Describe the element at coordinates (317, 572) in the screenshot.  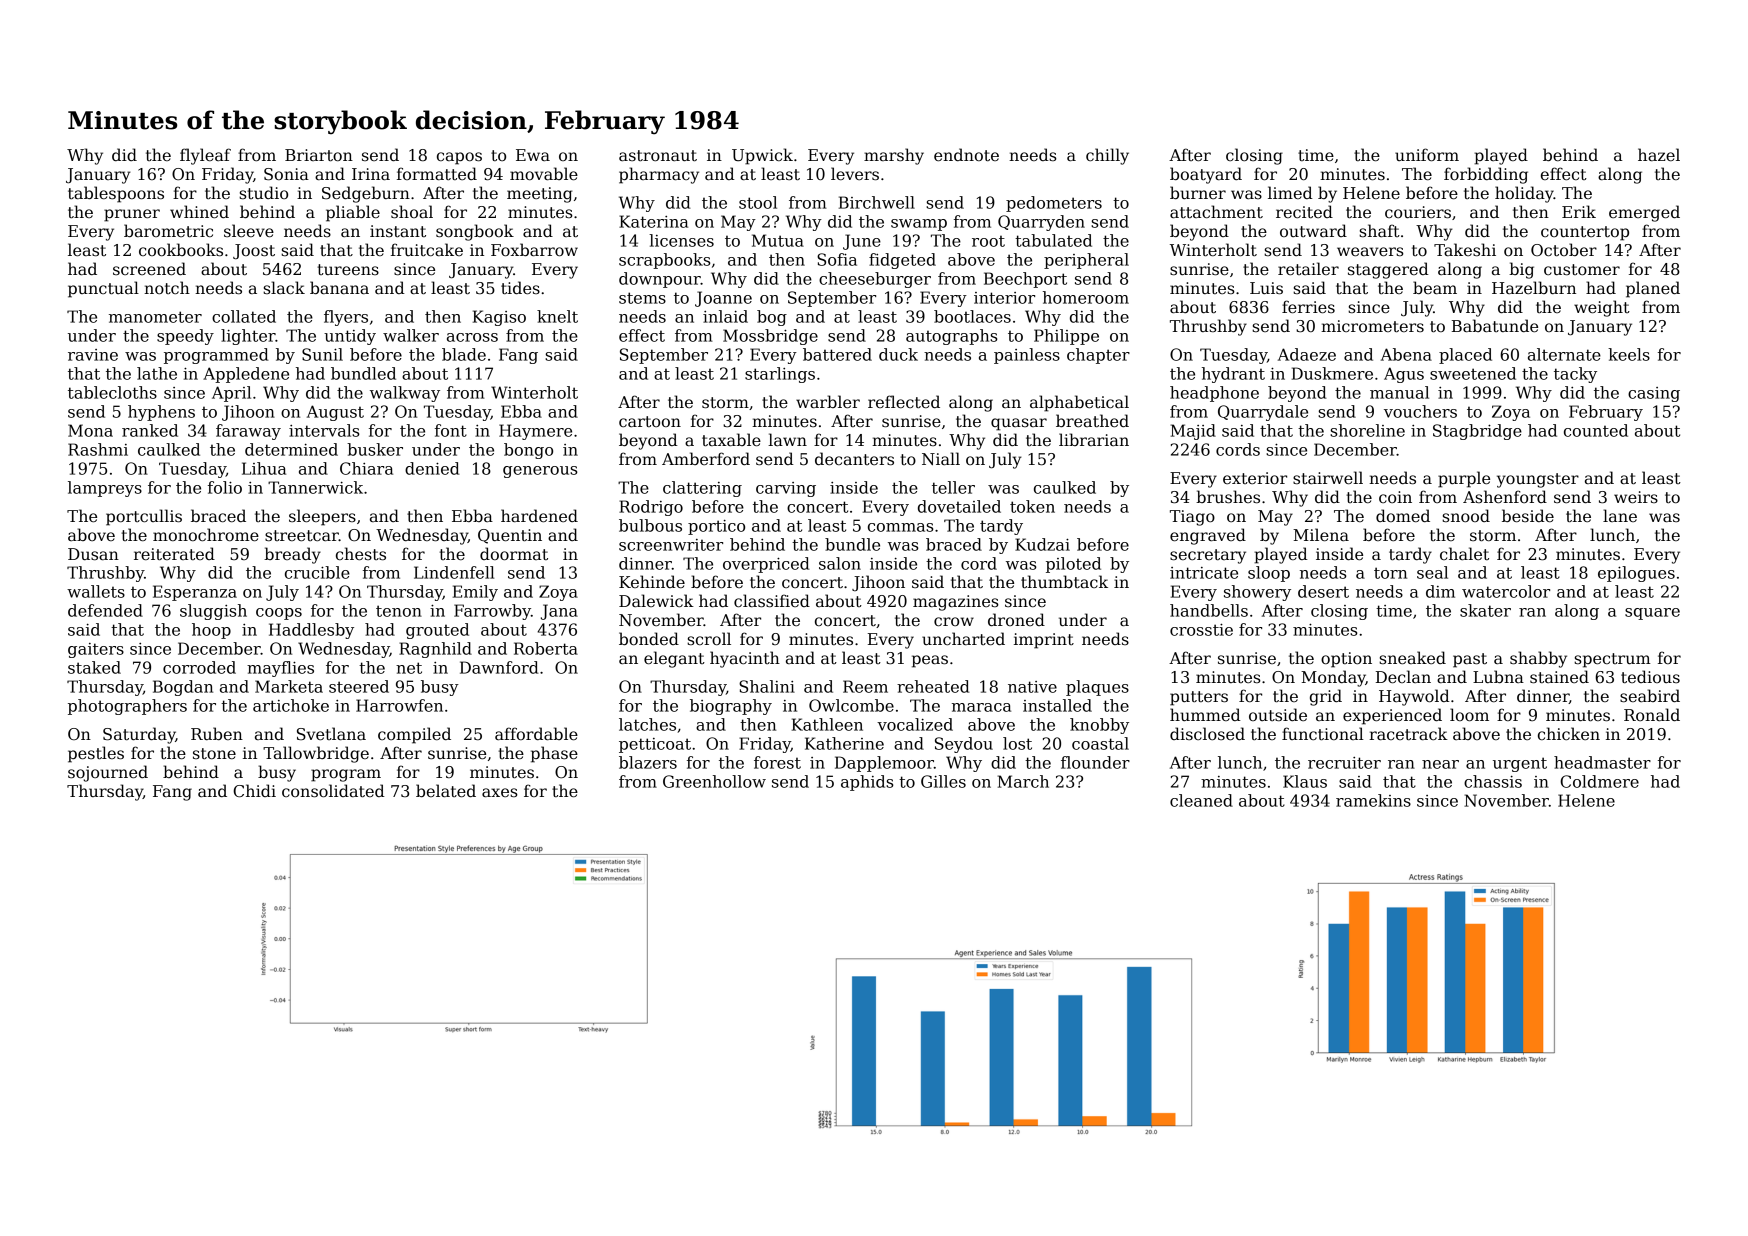
I see `crucible` at that location.
